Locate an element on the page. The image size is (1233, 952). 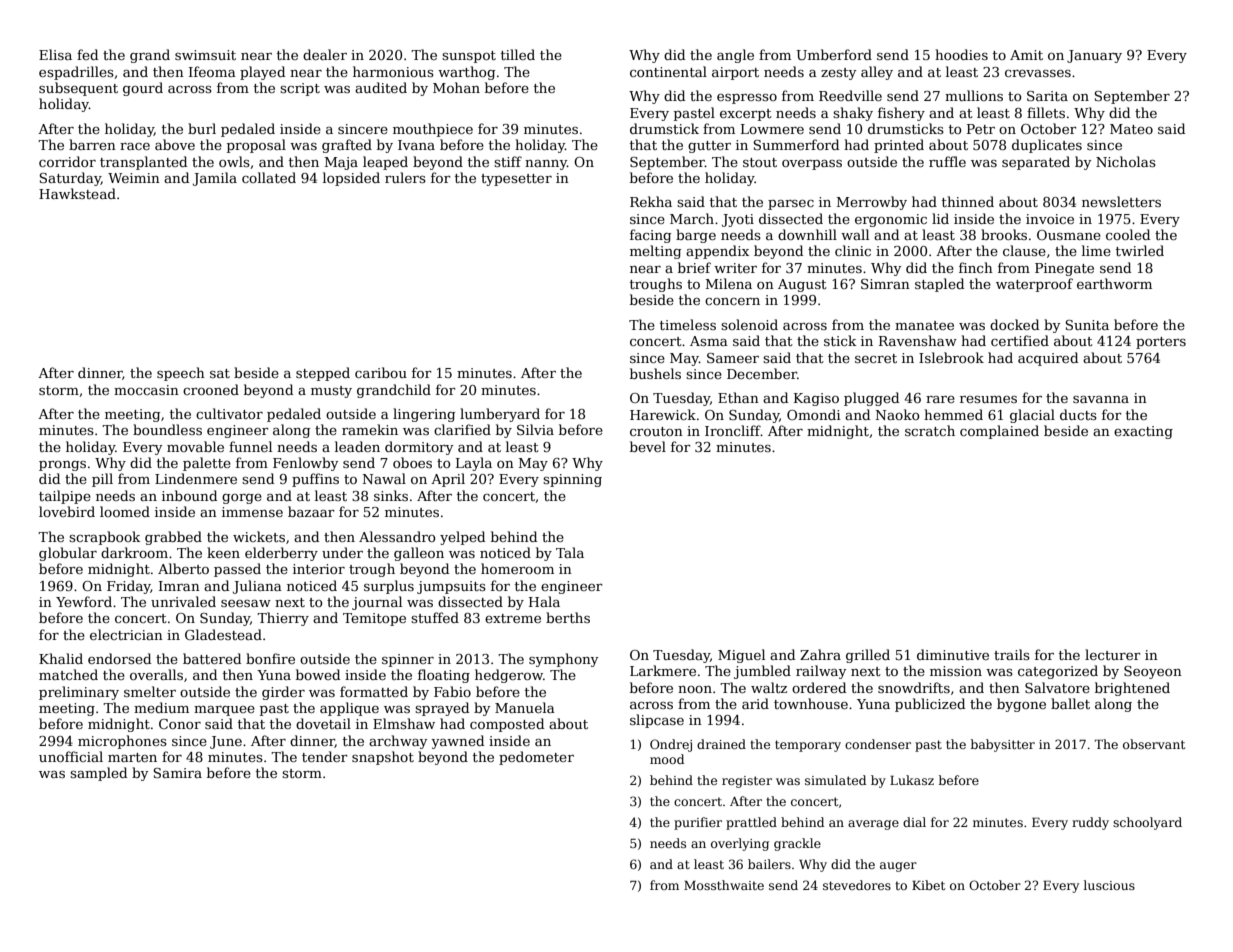
docked is located at coordinates (1014, 324).
